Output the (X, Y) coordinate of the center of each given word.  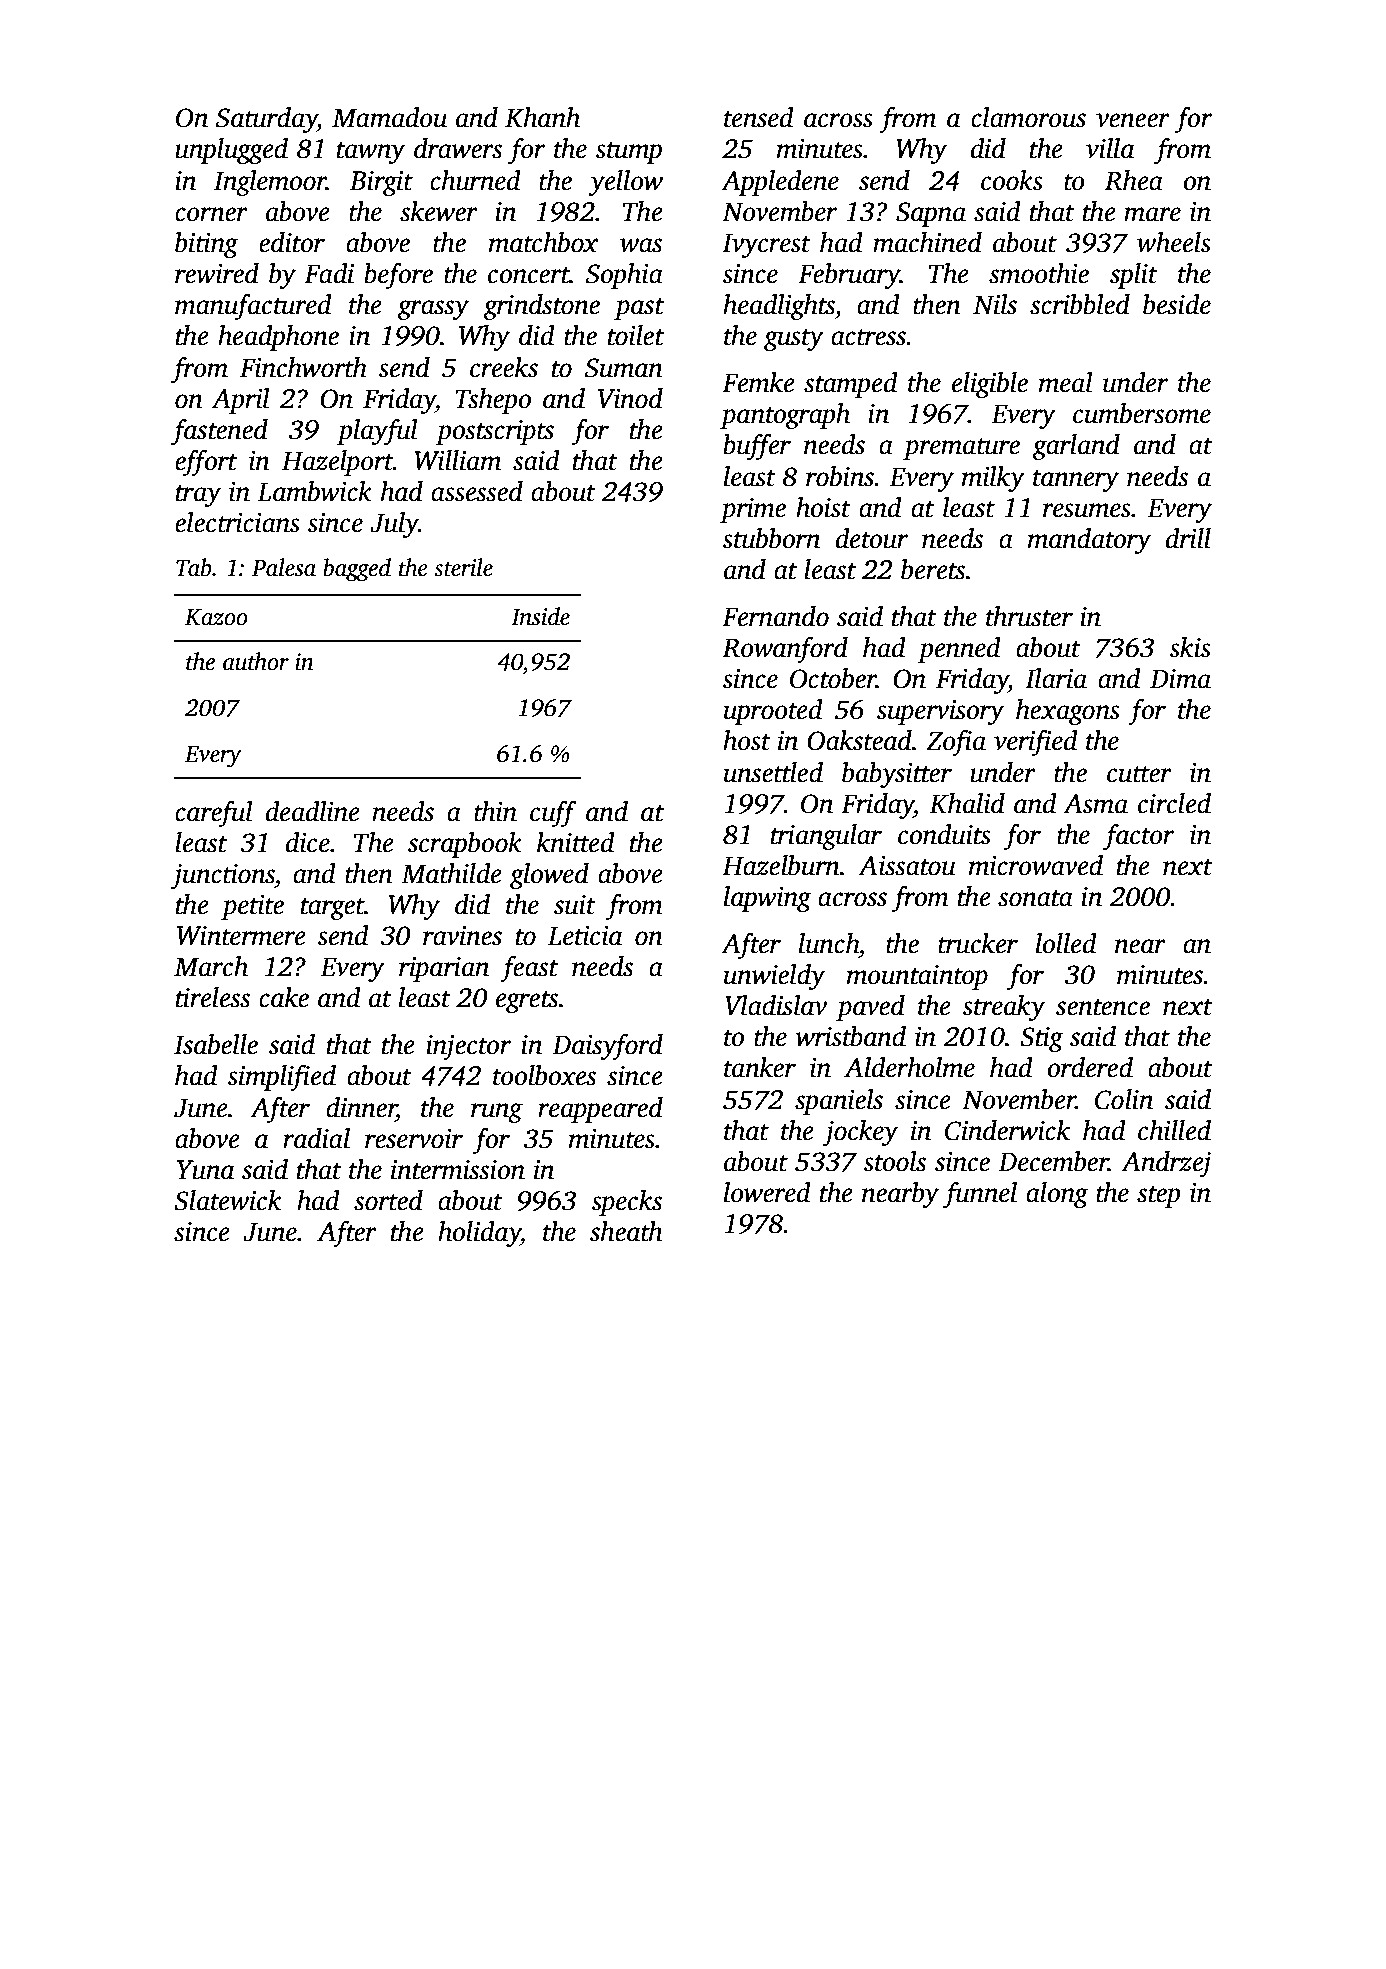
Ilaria (1056, 678)
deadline (313, 811)
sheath (626, 1231)
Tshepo (493, 401)
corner (211, 214)
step (1159, 1197)
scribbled (1080, 304)
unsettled (773, 772)
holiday (479, 1234)
